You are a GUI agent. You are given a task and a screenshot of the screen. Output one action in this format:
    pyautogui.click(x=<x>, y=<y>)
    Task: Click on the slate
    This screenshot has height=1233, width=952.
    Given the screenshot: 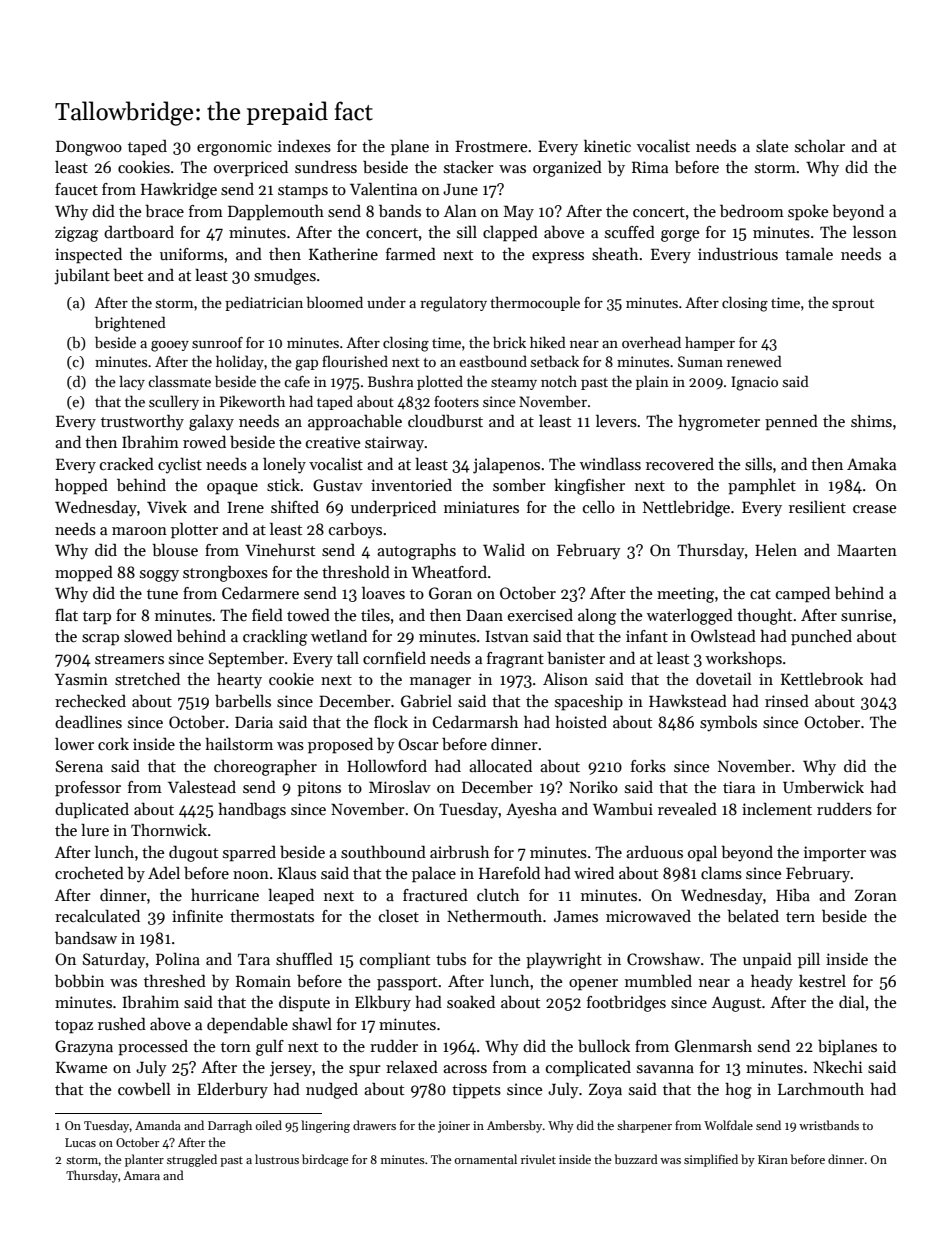 What is the action you would take?
    pyautogui.click(x=772, y=146)
